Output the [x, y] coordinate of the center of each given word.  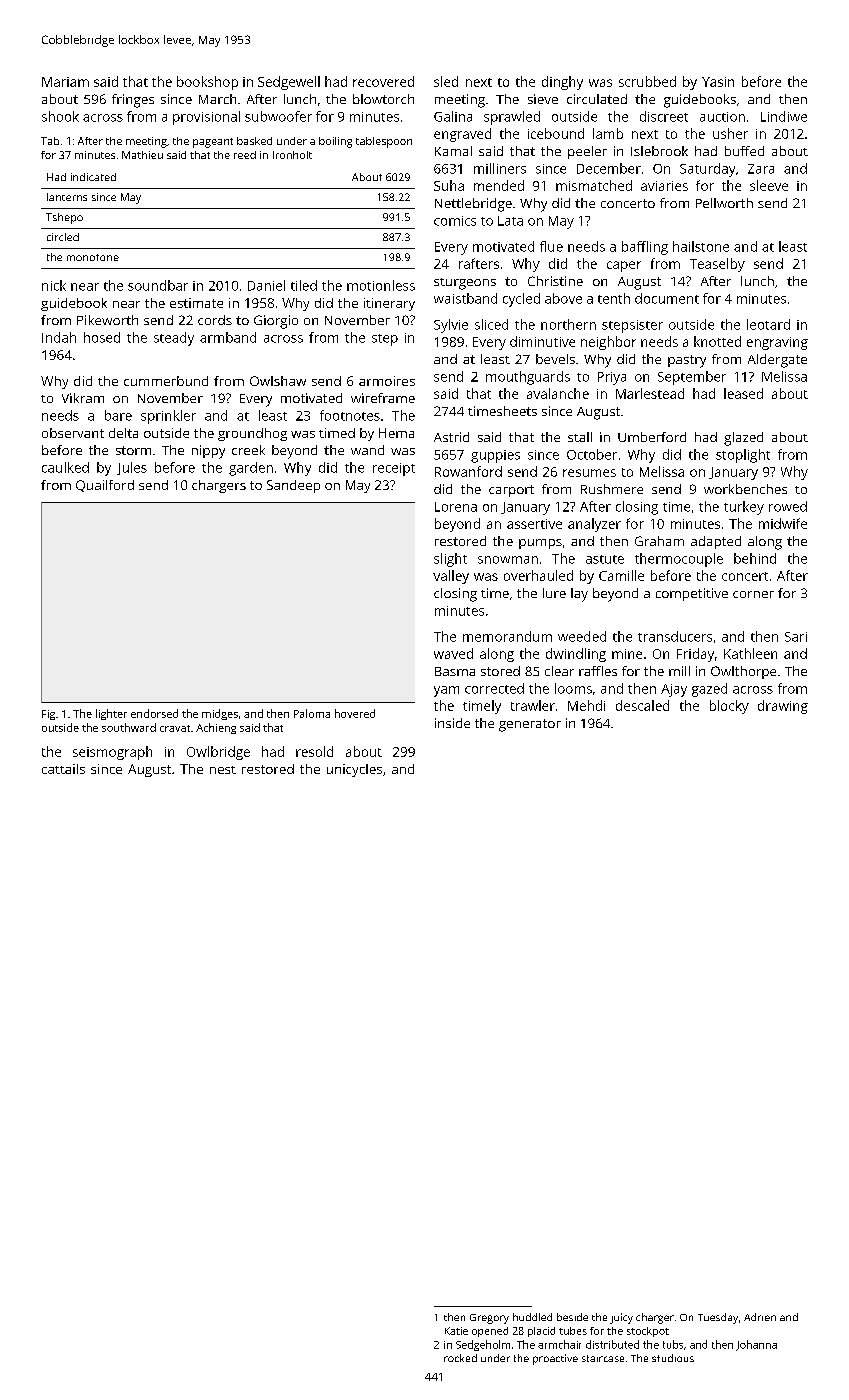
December [609, 168]
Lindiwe [784, 116]
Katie [456, 1331]
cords [215, 320]
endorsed [154, 713]
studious [673, 1358]
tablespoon [384, 142]
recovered [383, 81]
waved [453, 653]
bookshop [207, 83]
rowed [788, 506]
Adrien [760, 1317]
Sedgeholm [483, 1345]
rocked [460, 1358]
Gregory [489, 1319]
